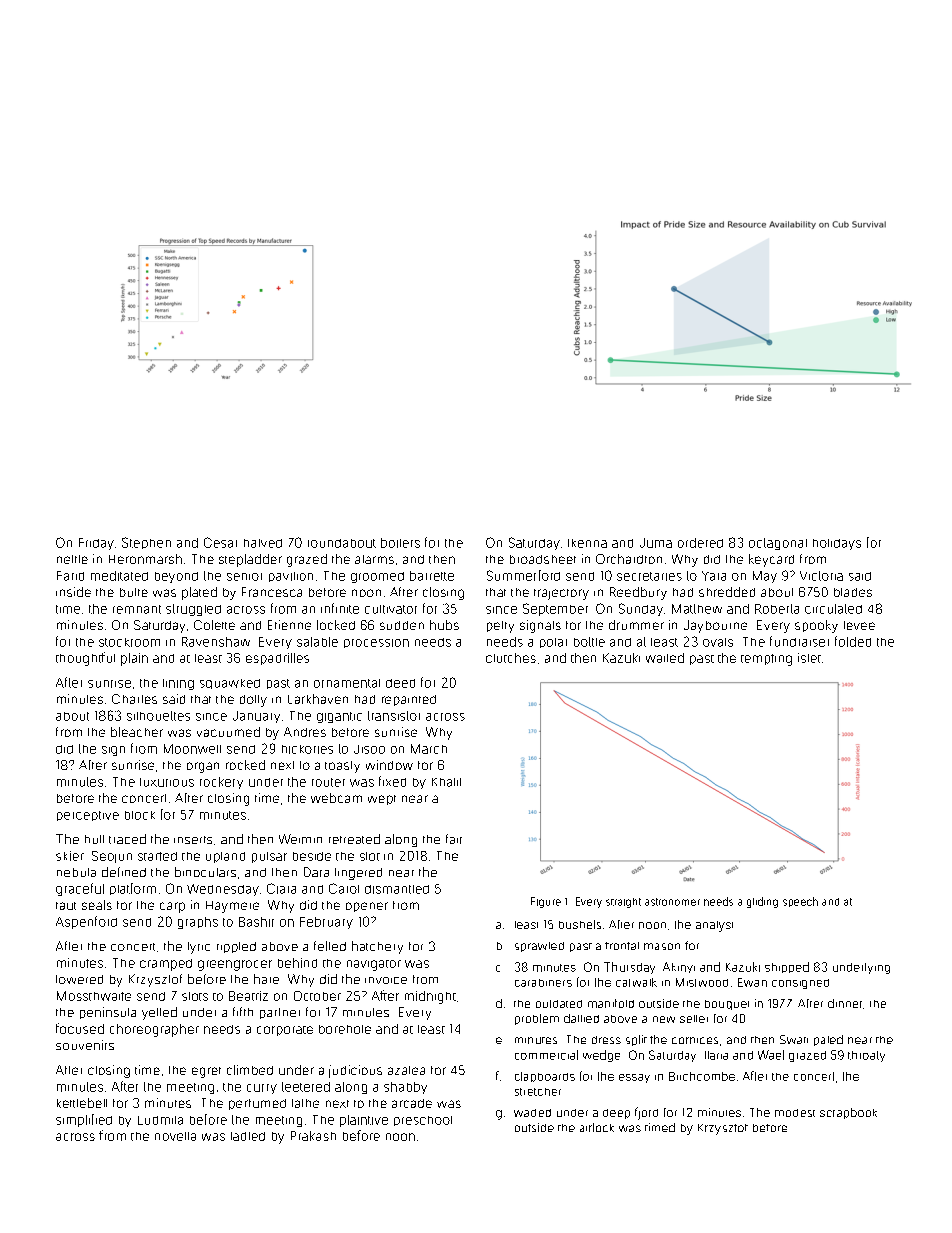  What do you see at coordinates (340, 608) in the screenshot?
I see `infinite` at bounding box center [340, 608].
